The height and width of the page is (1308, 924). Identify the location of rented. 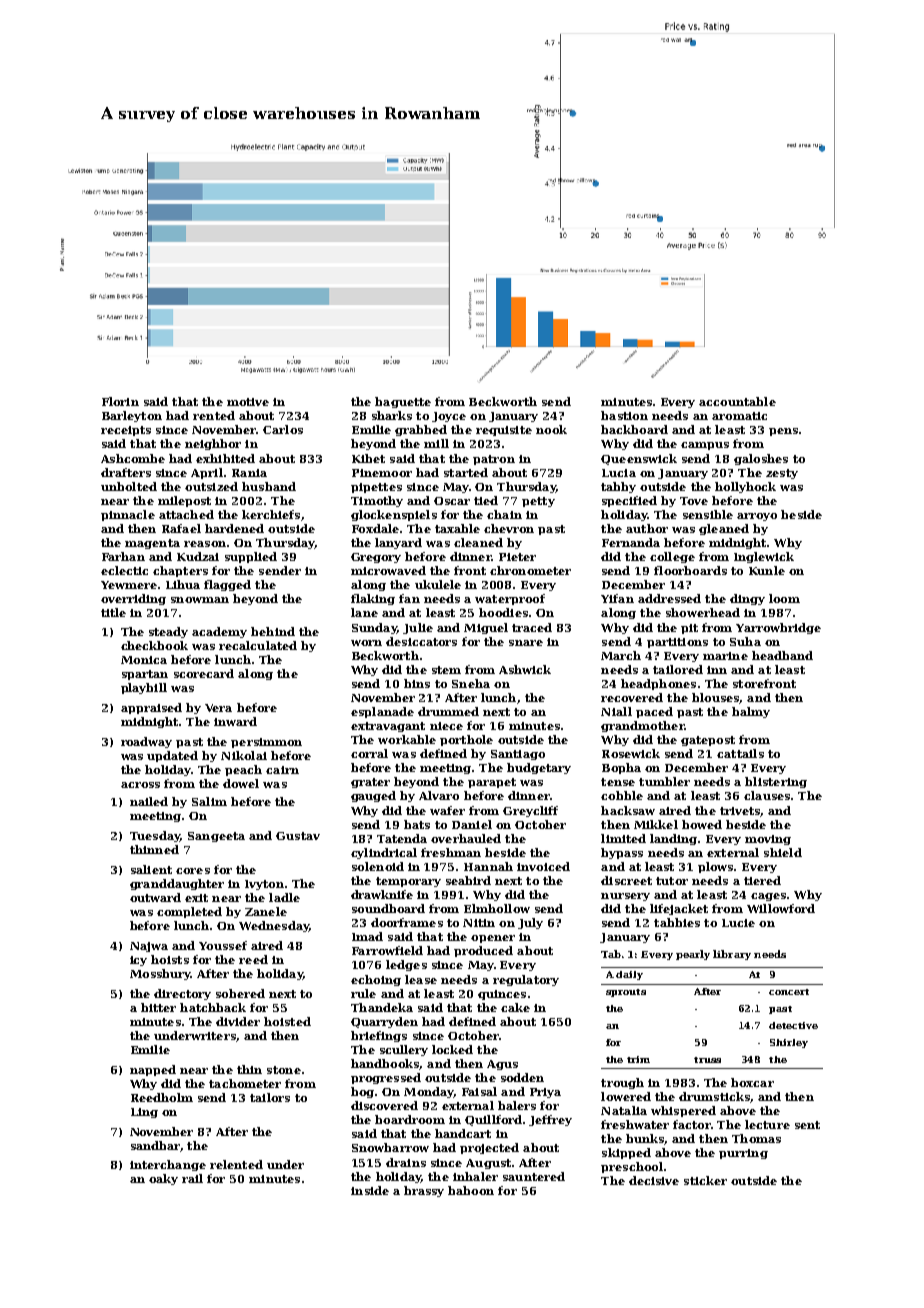
(214, 415).
